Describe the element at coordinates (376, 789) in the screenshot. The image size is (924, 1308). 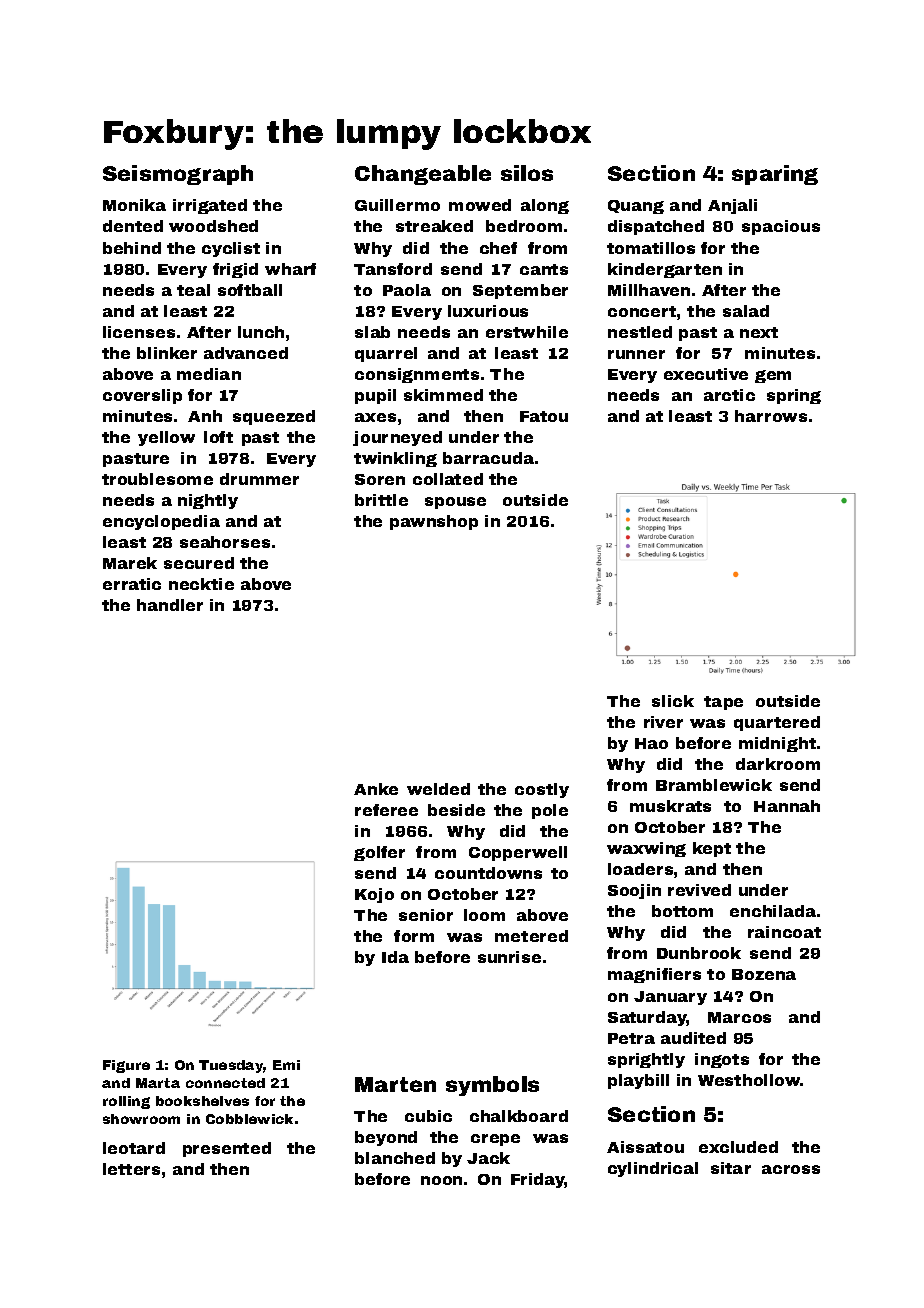
I see `Anke` at that location.
